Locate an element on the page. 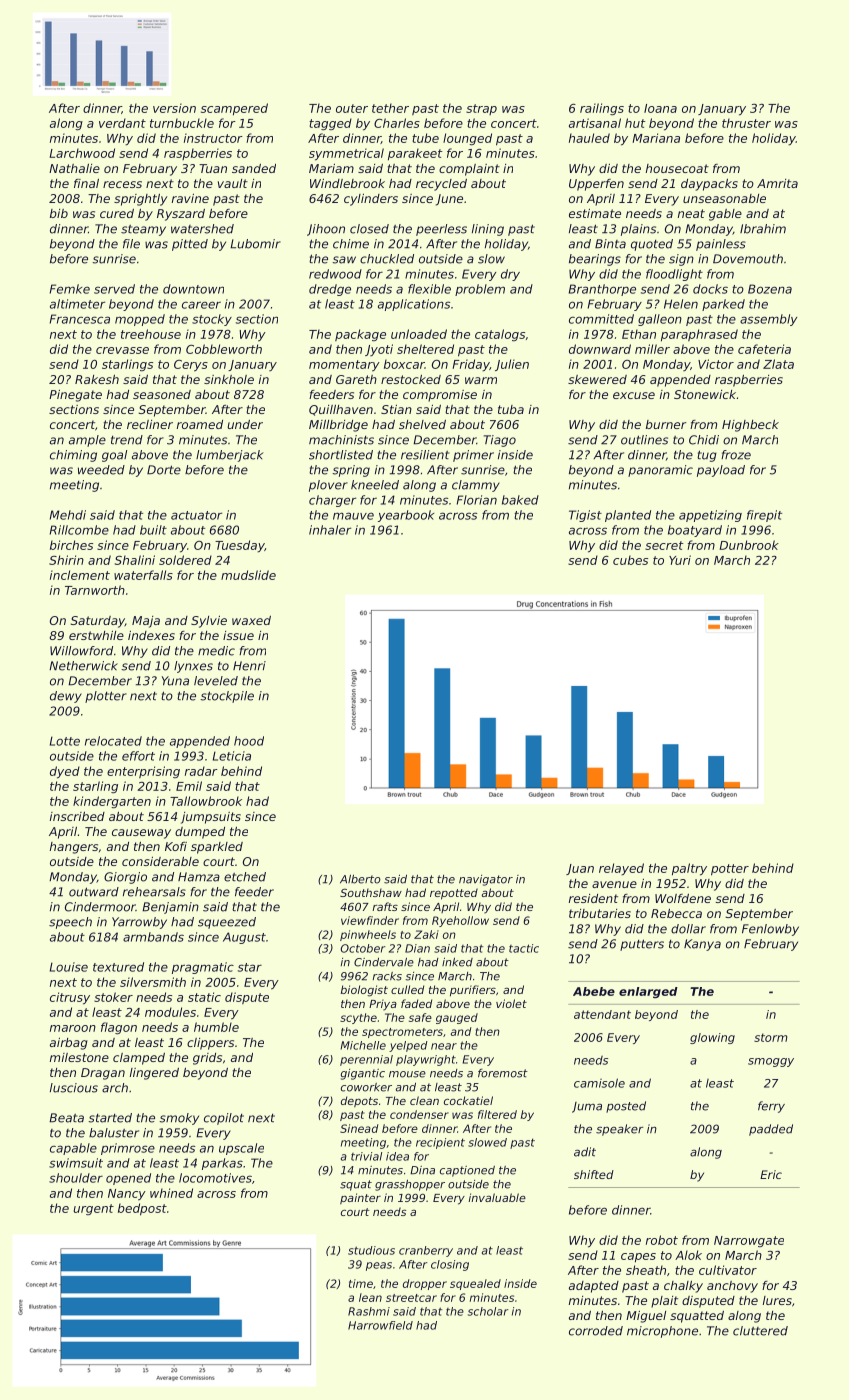 The height and width of the document is (1400, 849). scholar is located at coordinates (488, 1311).
